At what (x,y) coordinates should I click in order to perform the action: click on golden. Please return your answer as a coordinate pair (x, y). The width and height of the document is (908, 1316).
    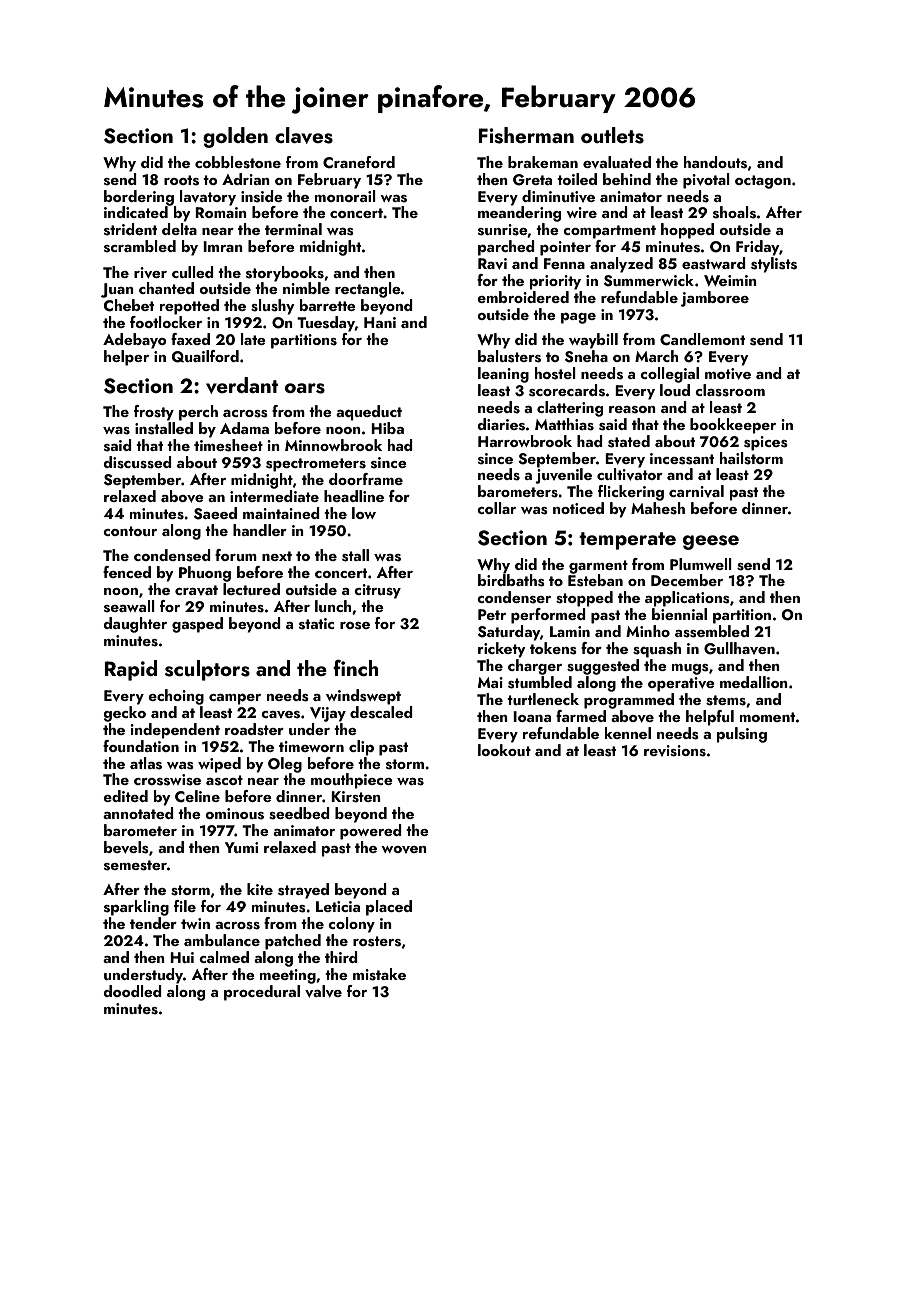
    Looking at the image, I should click on (235, 137).
